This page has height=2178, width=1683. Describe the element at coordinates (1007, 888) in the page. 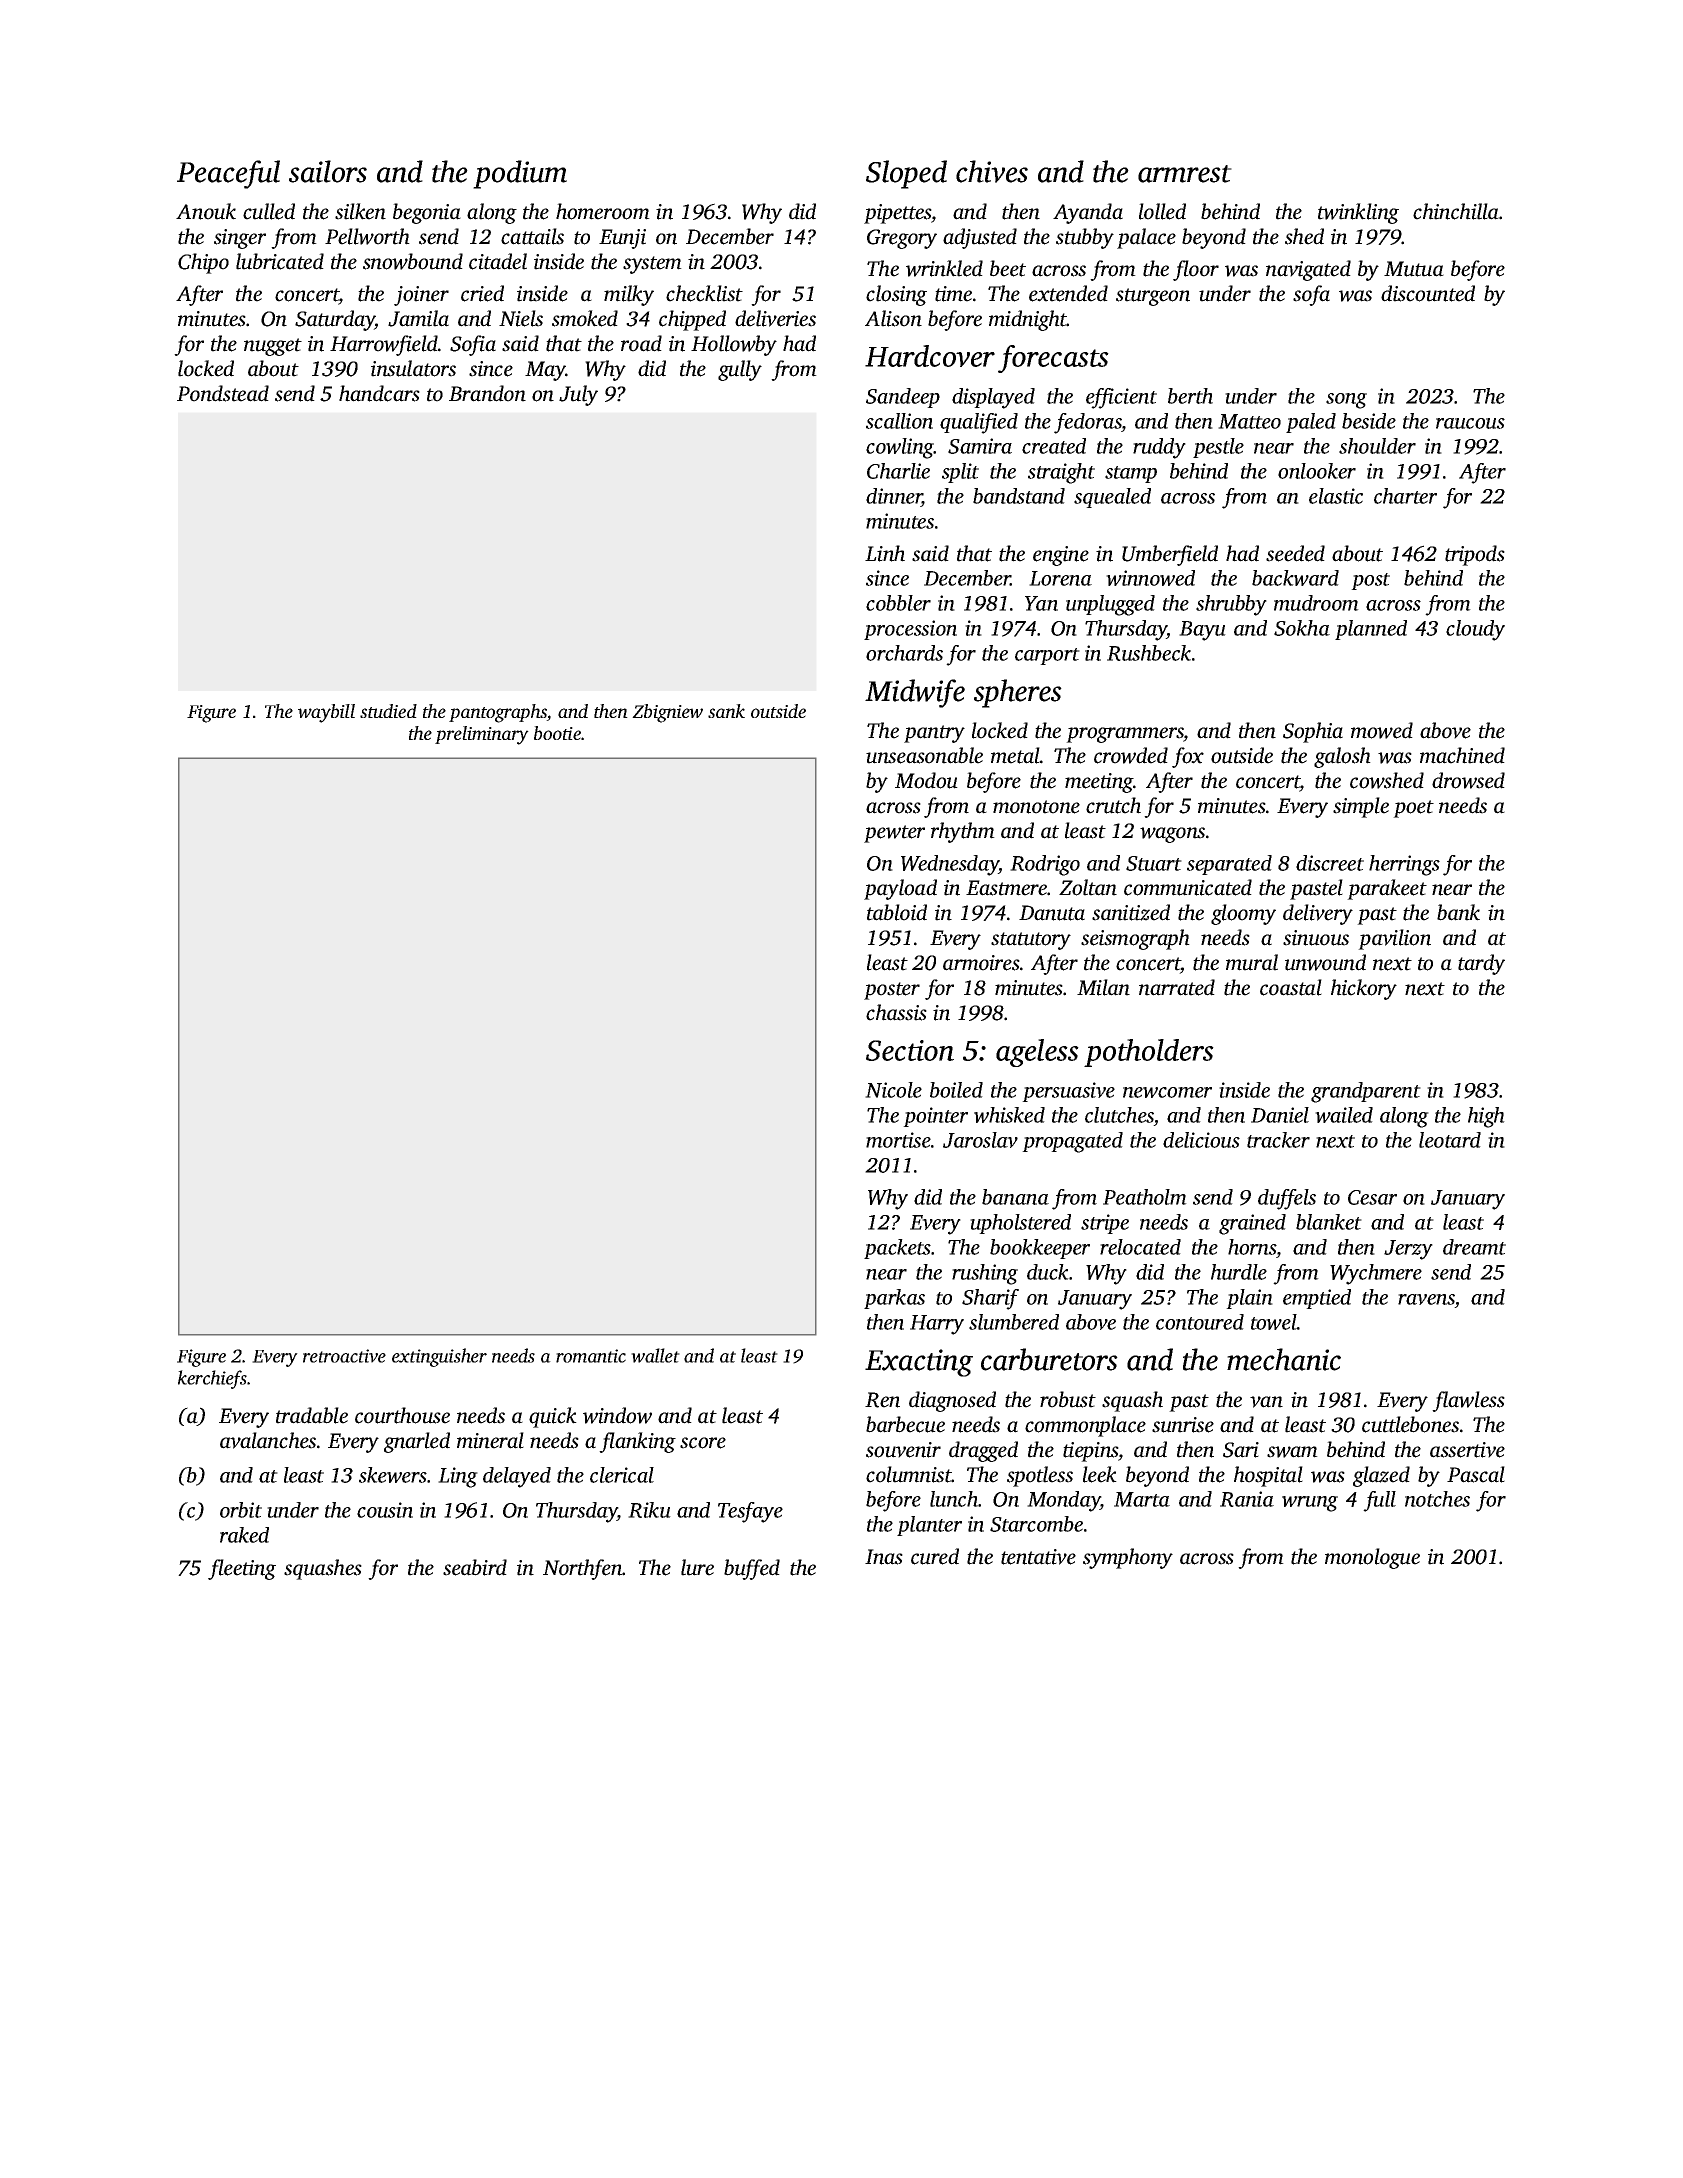

I see `Eastmere` at that location.
